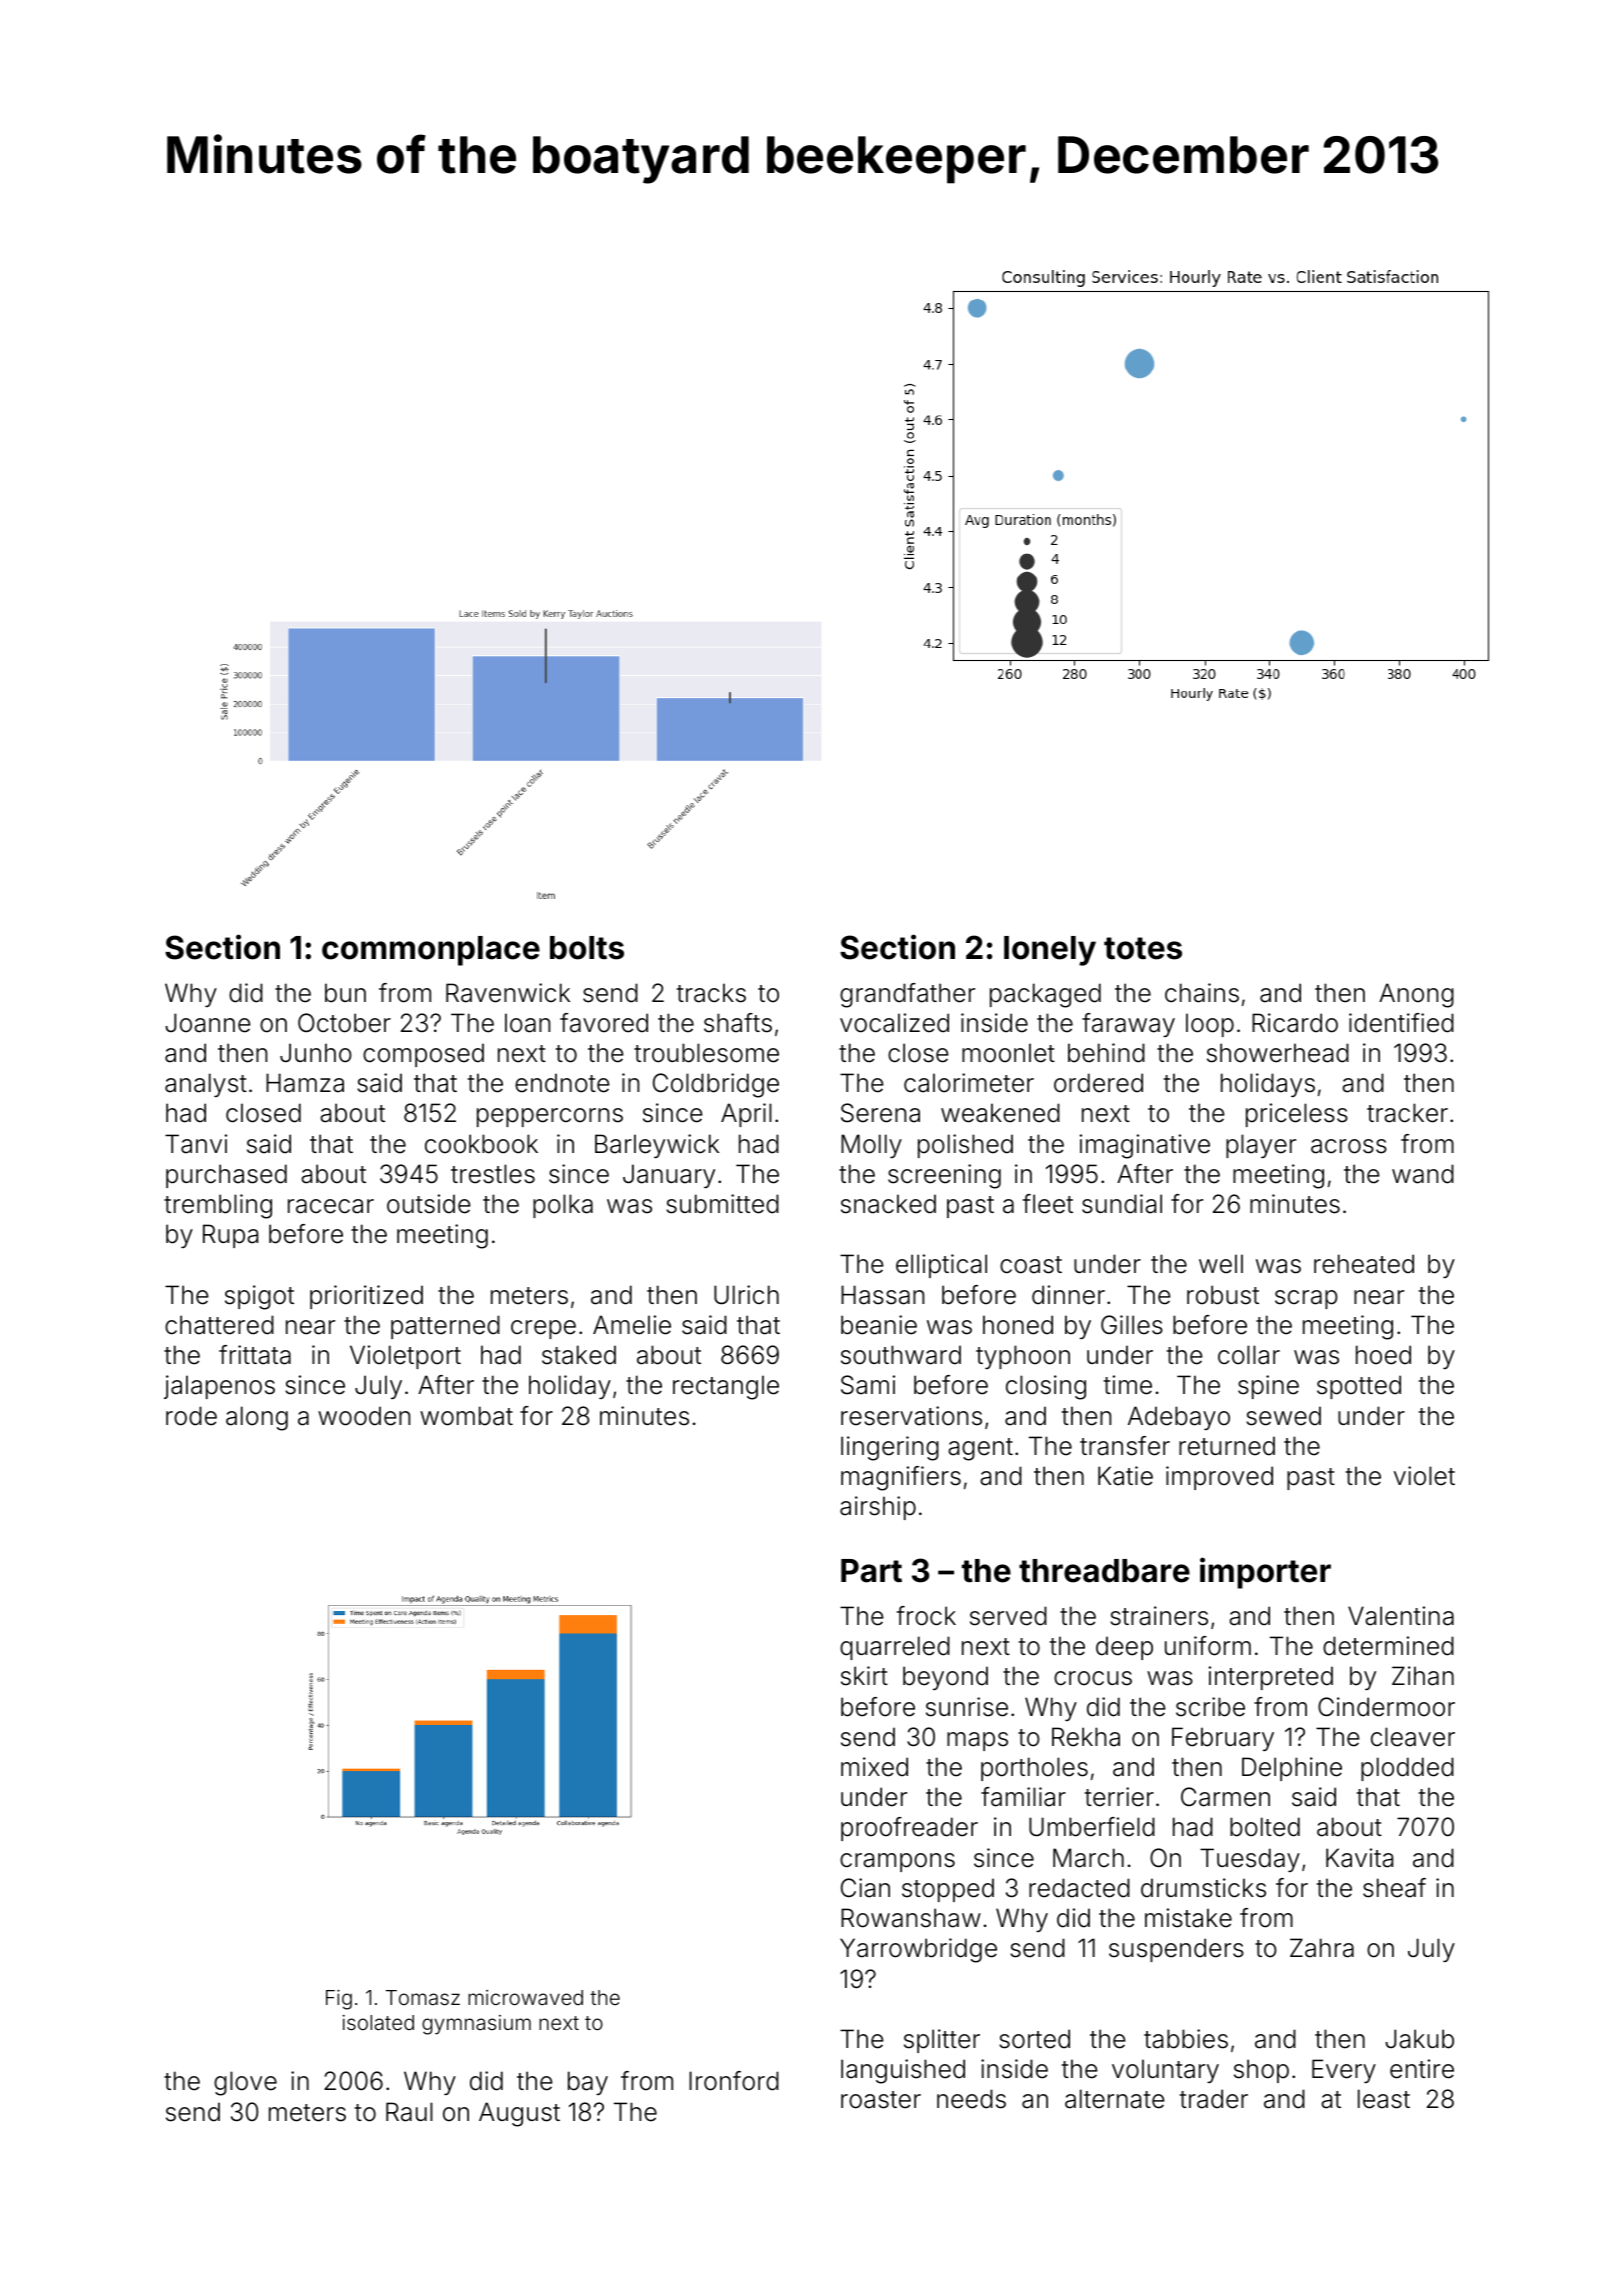 This screenshot has height=2292, width=1620. I want to click on bun, so click(345, 993).
